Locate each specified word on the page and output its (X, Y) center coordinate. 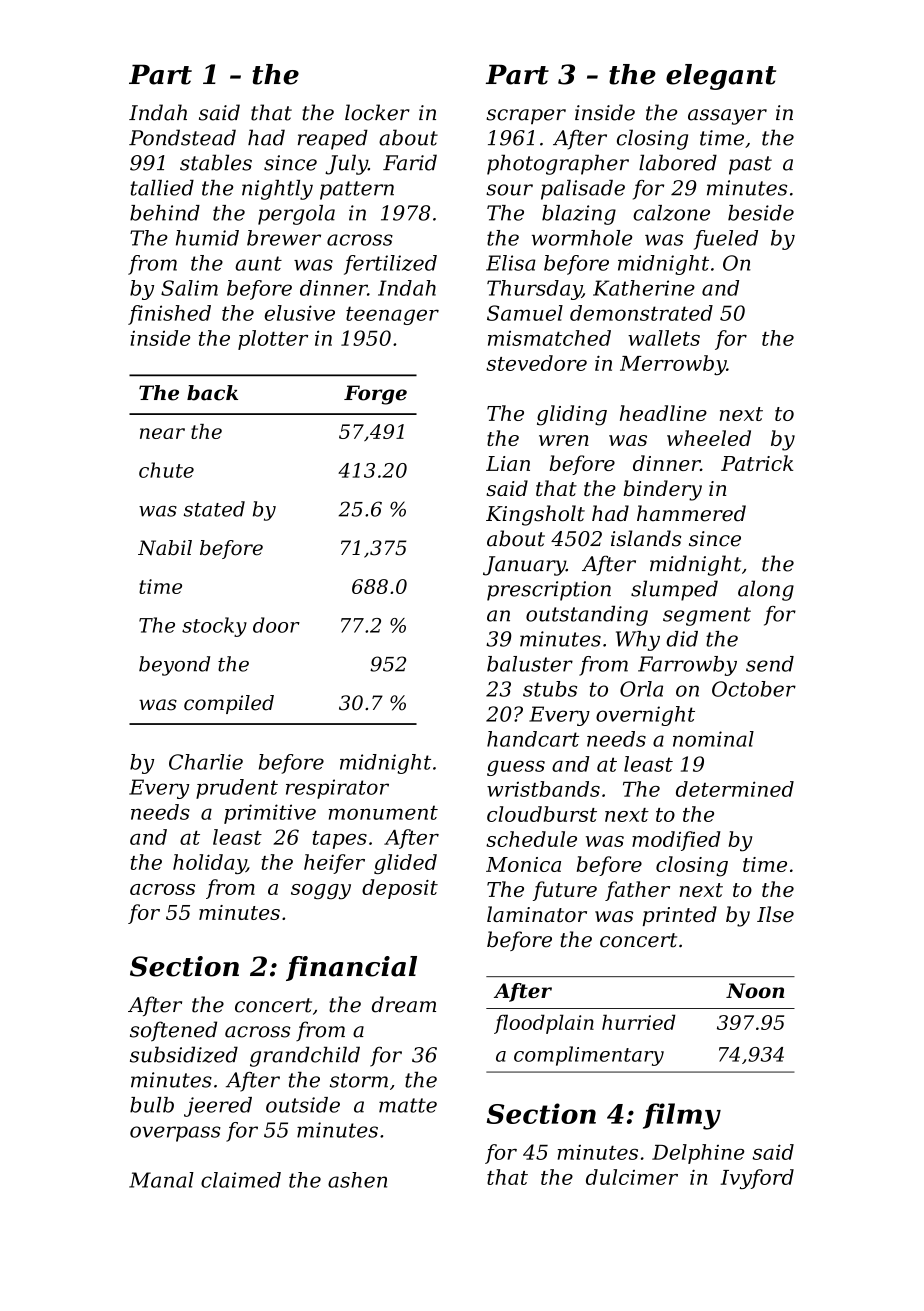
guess (516, 768)
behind (165, 213)
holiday (209, 864)
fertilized (390, 265)
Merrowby (673, 365)
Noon (755, 990)
